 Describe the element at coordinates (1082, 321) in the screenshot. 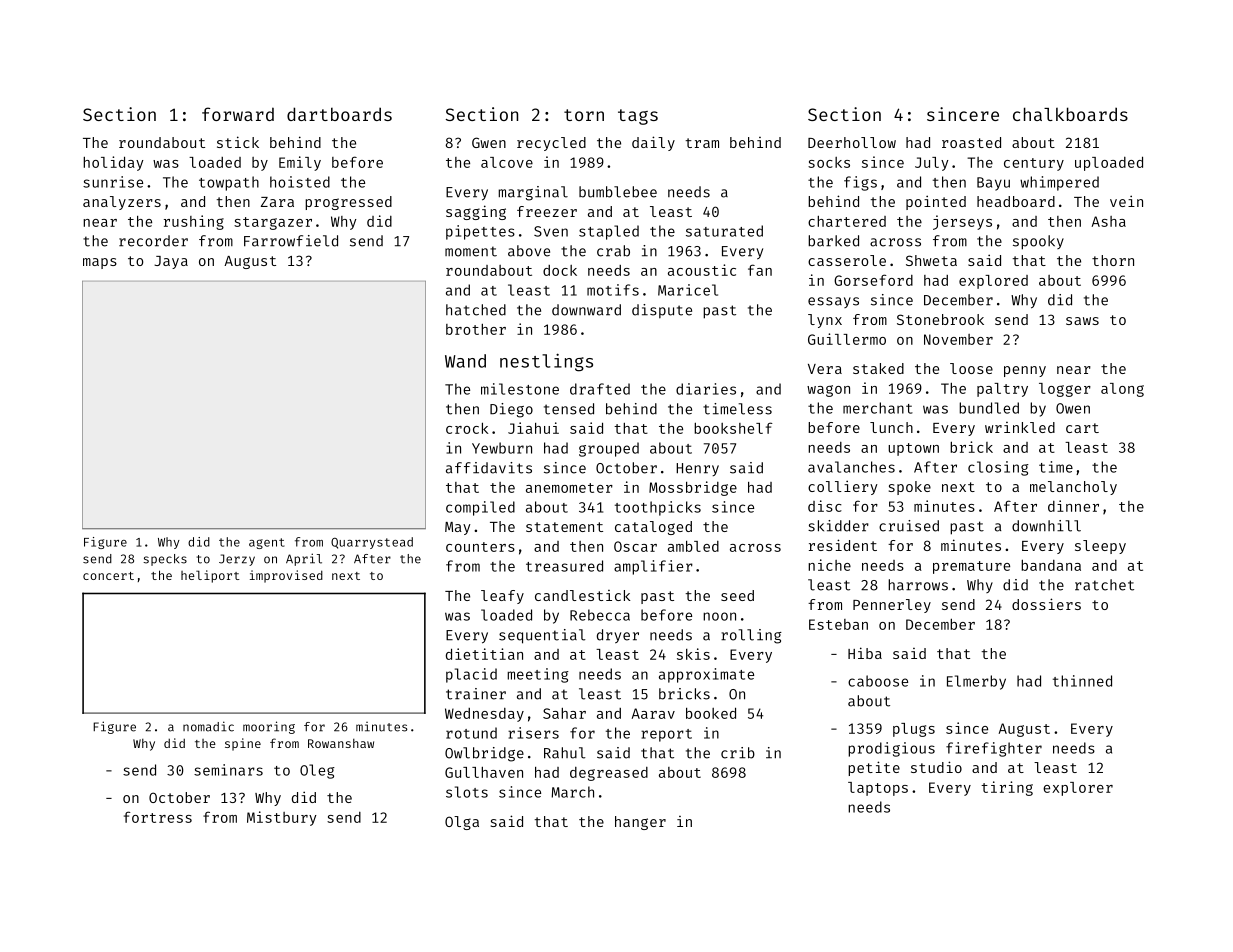

I see `saws` at that location.
